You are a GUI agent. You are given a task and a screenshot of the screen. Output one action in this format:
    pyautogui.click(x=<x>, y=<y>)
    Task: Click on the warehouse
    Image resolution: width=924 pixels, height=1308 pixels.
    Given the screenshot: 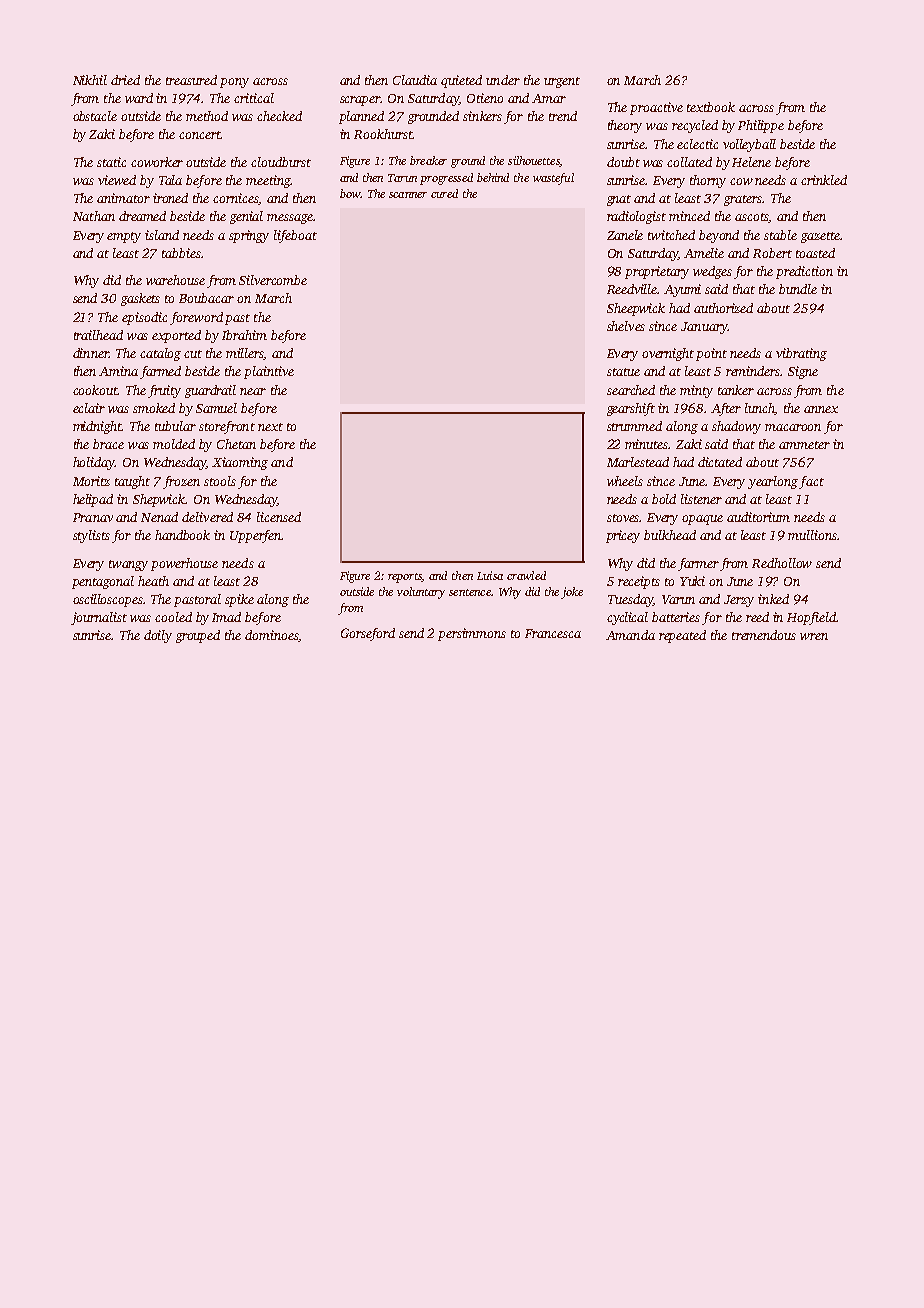 What is the action you would take?
    pyautogui.click(x=175, y=280)
